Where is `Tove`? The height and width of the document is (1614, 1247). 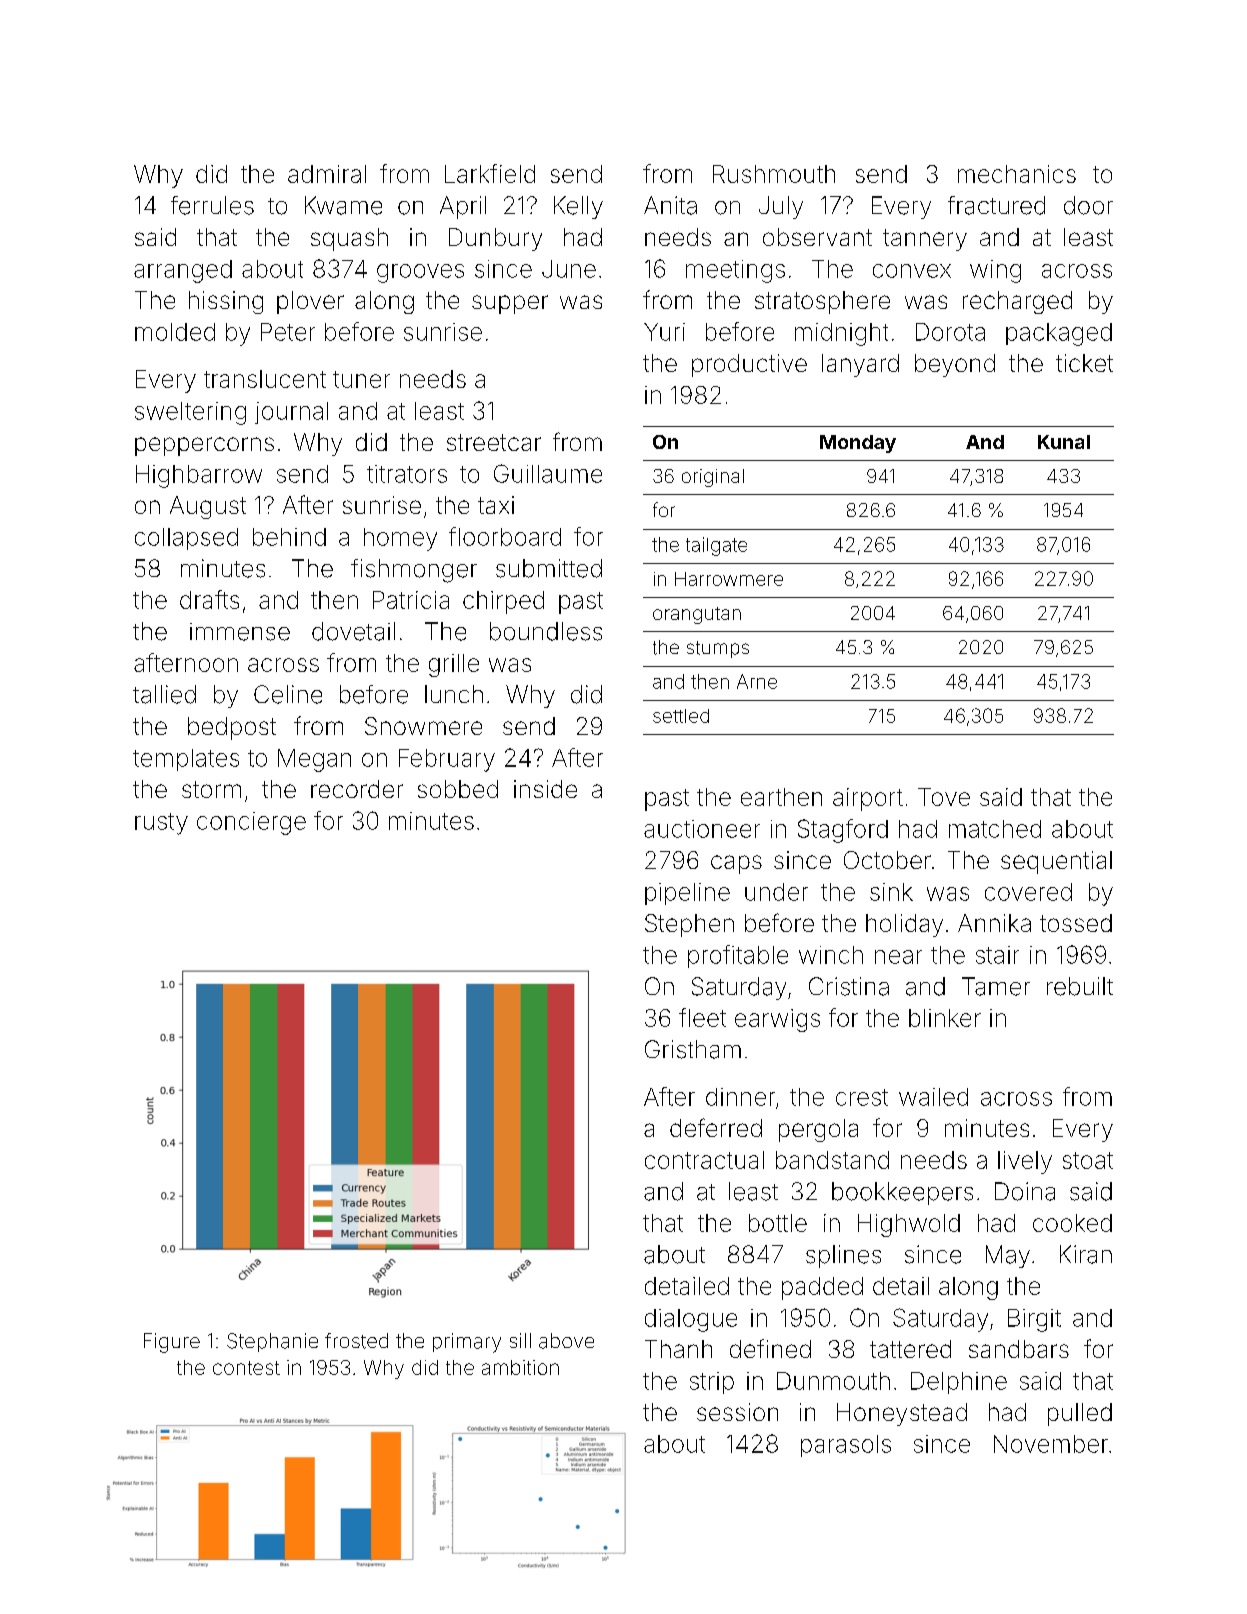
Tove is located at coordinates (944, 797).
